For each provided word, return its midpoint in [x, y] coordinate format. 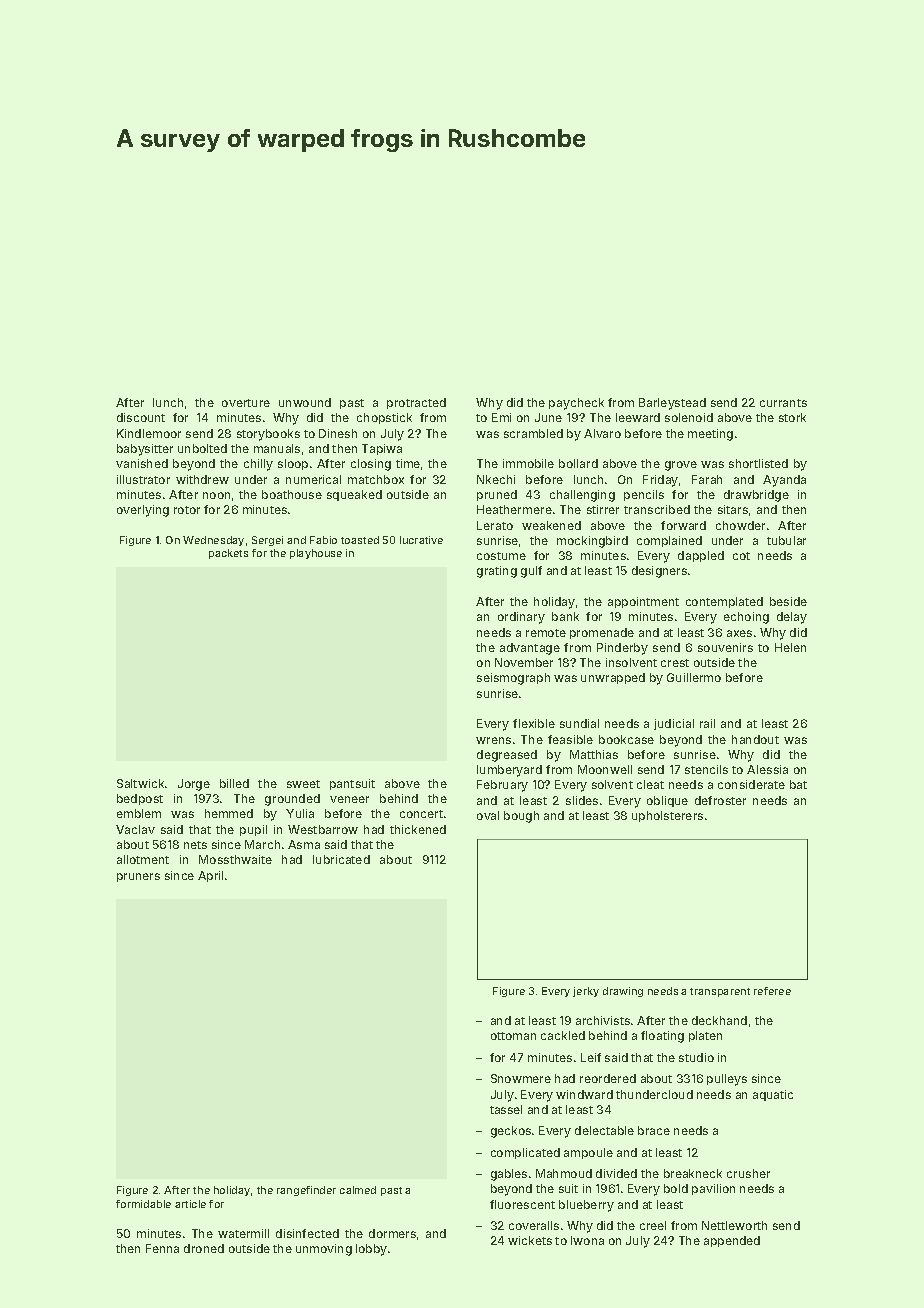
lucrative [421, 540]
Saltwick [140, 783]
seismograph [513, 679]
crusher [748, 1173]
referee [772, 991]
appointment [643, 602]
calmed [358, 1190]
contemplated [724, 602]
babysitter [145, 450]
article [190, 1204]
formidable [143, 1204]
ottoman [513, 1036]
